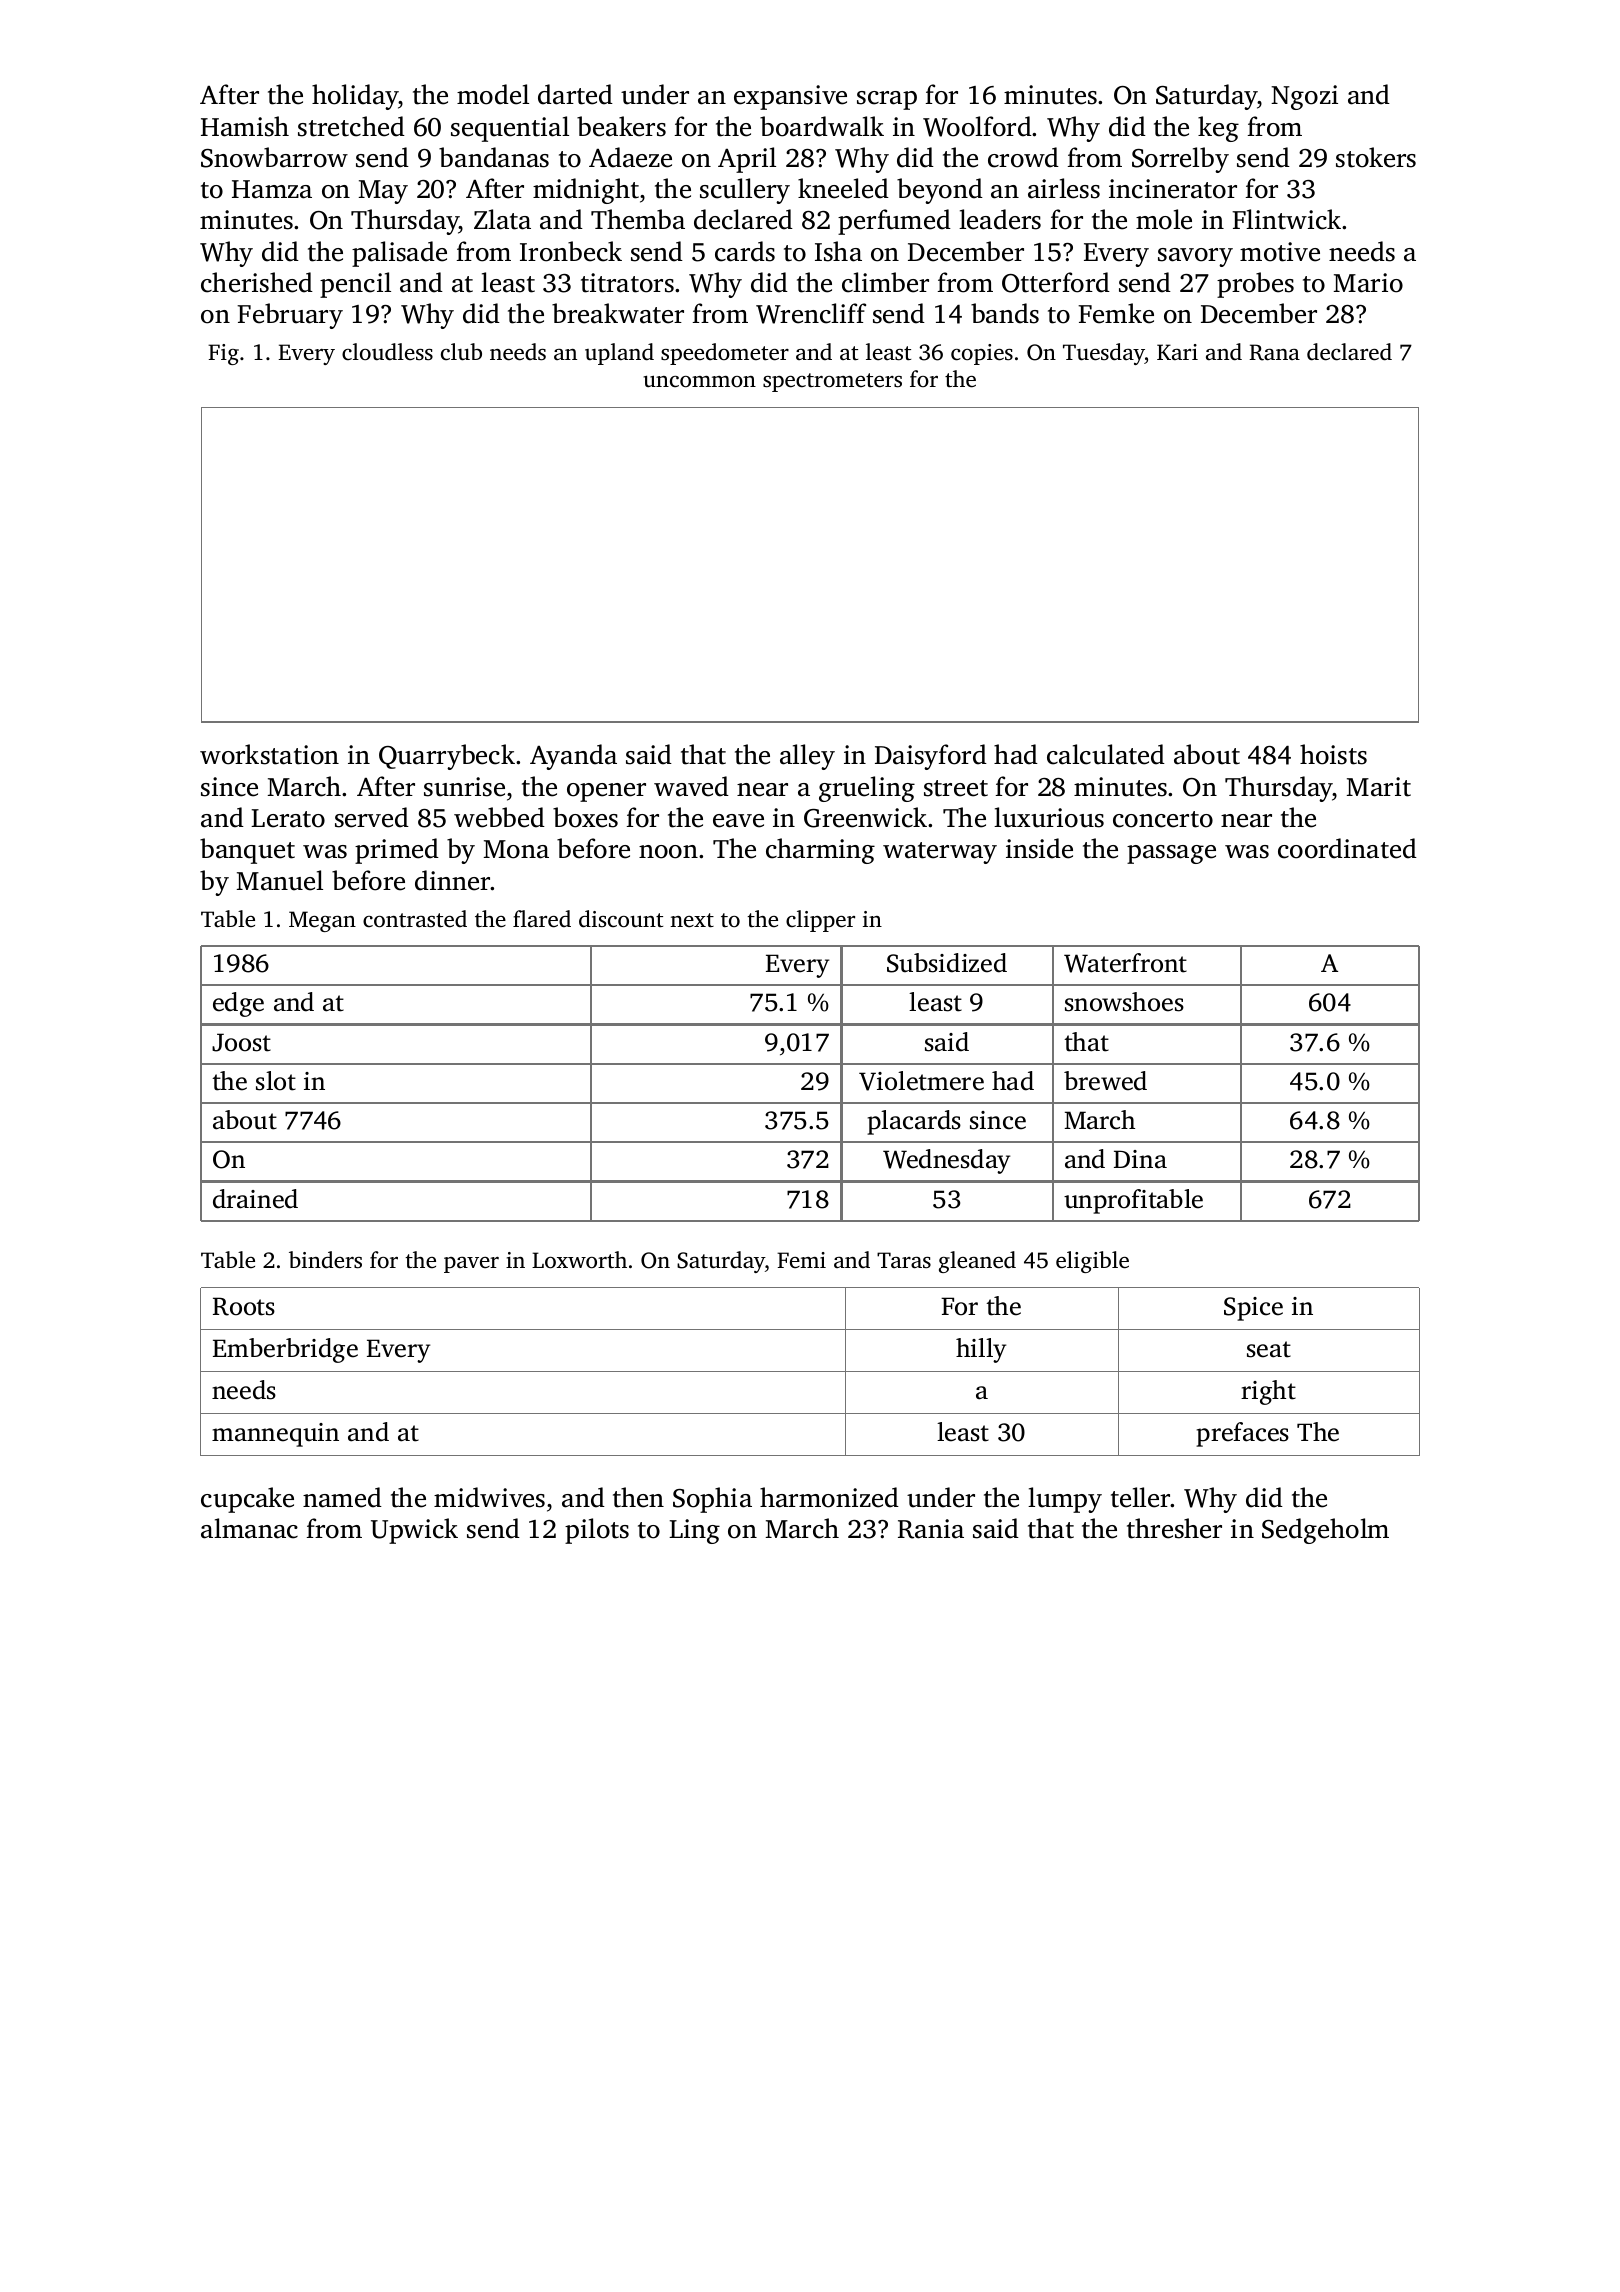 This page has height=2292, width=1620. Describe the element at coordinates (668, 852) in the page. I see `noon` at that location.
